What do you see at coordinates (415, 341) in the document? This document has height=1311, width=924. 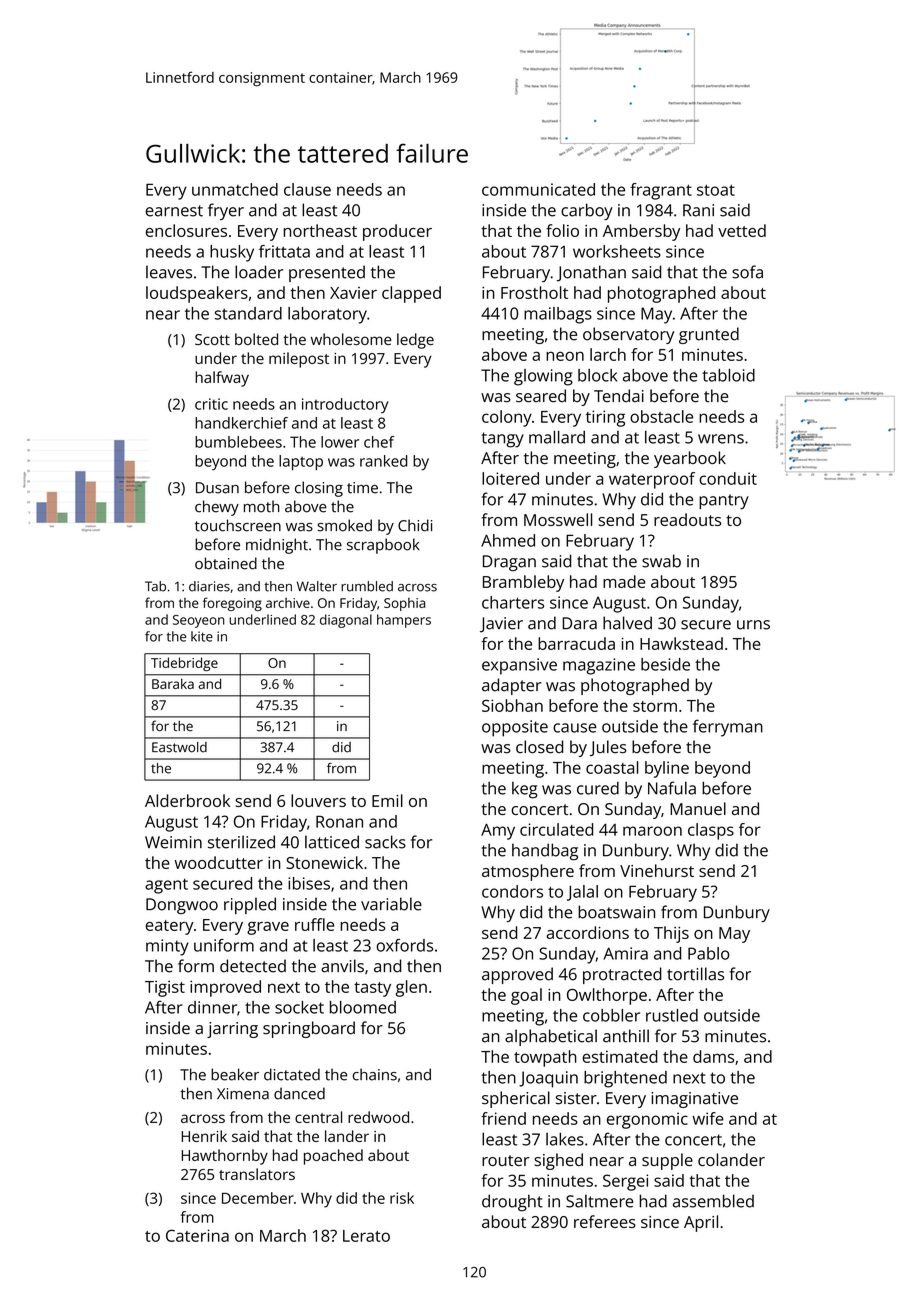 I see `ledge` at bounding box center [415, 341].
